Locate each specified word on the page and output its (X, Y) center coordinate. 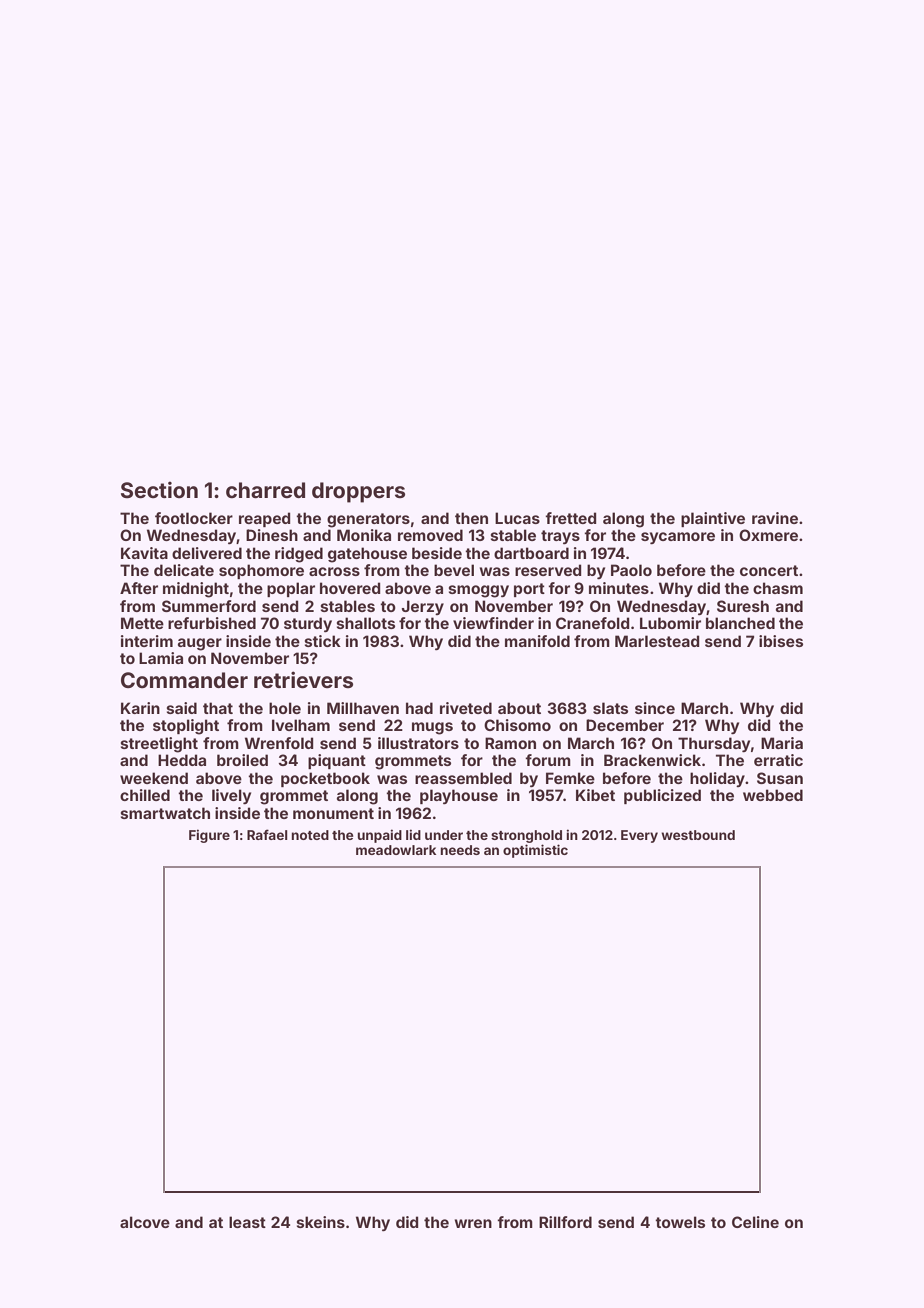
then (471, 518)
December (625, 725)
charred (265, 490)
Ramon (510, 743)
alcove (145, 1222)
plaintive (713, 519)
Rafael (267, 834)
